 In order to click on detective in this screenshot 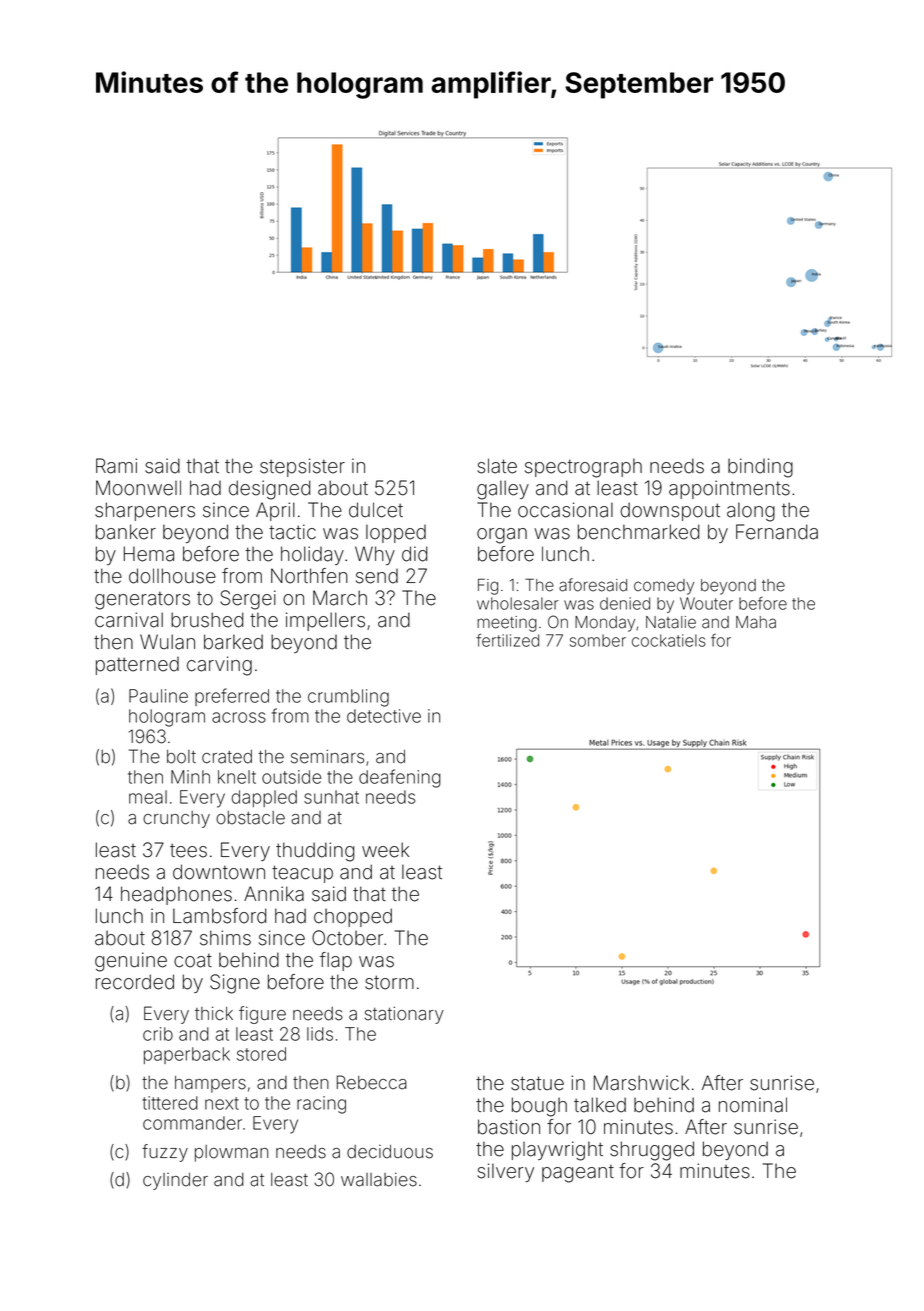, I will do `click(384, 716)`.
